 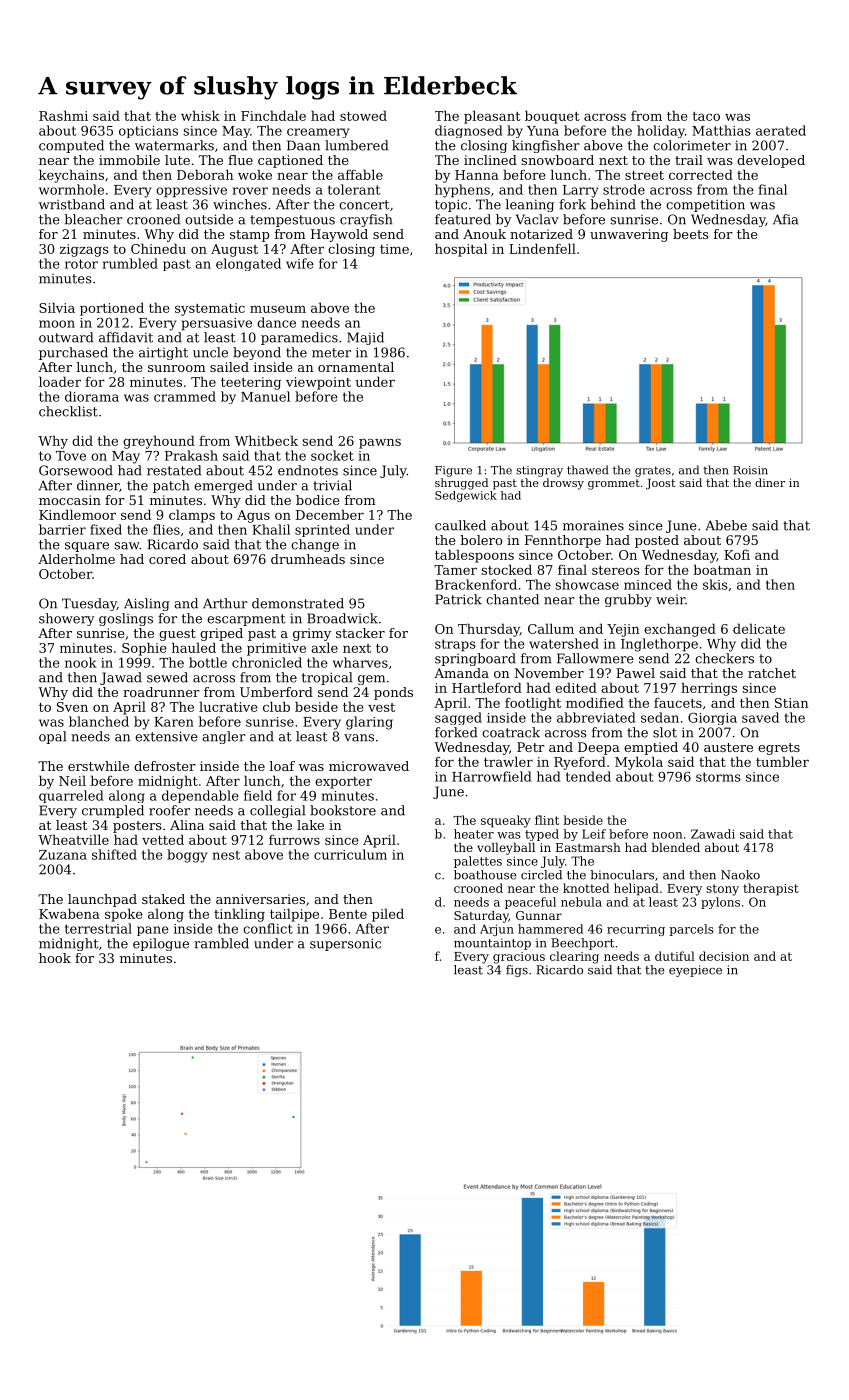 I want to click on hook, so click(x=55, y=958).
